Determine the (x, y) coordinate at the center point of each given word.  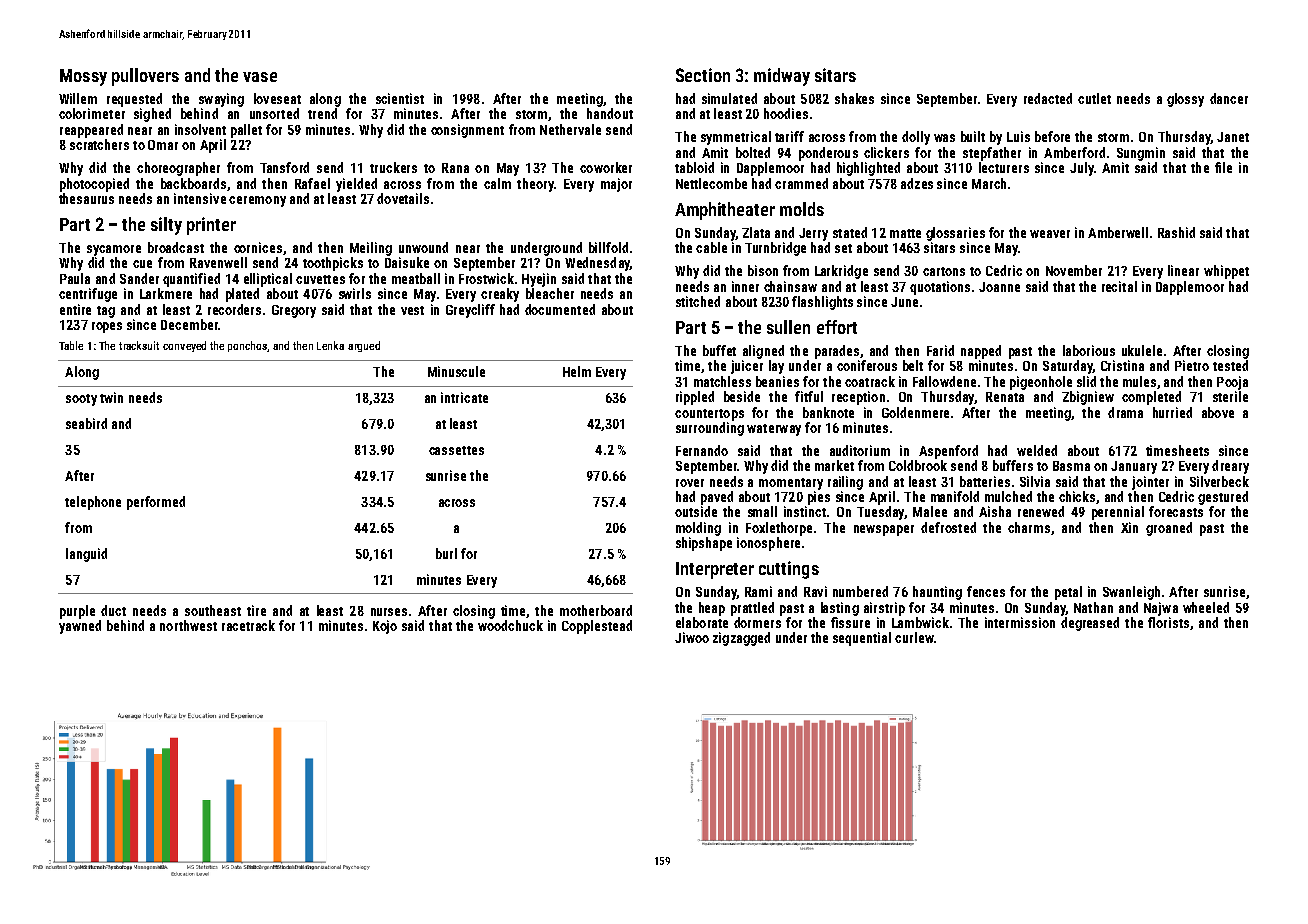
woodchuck (510, 625)
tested (1230, 365)
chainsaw (790, 286)
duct (113, 610)
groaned (1169, 529)
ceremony (257, 201)
